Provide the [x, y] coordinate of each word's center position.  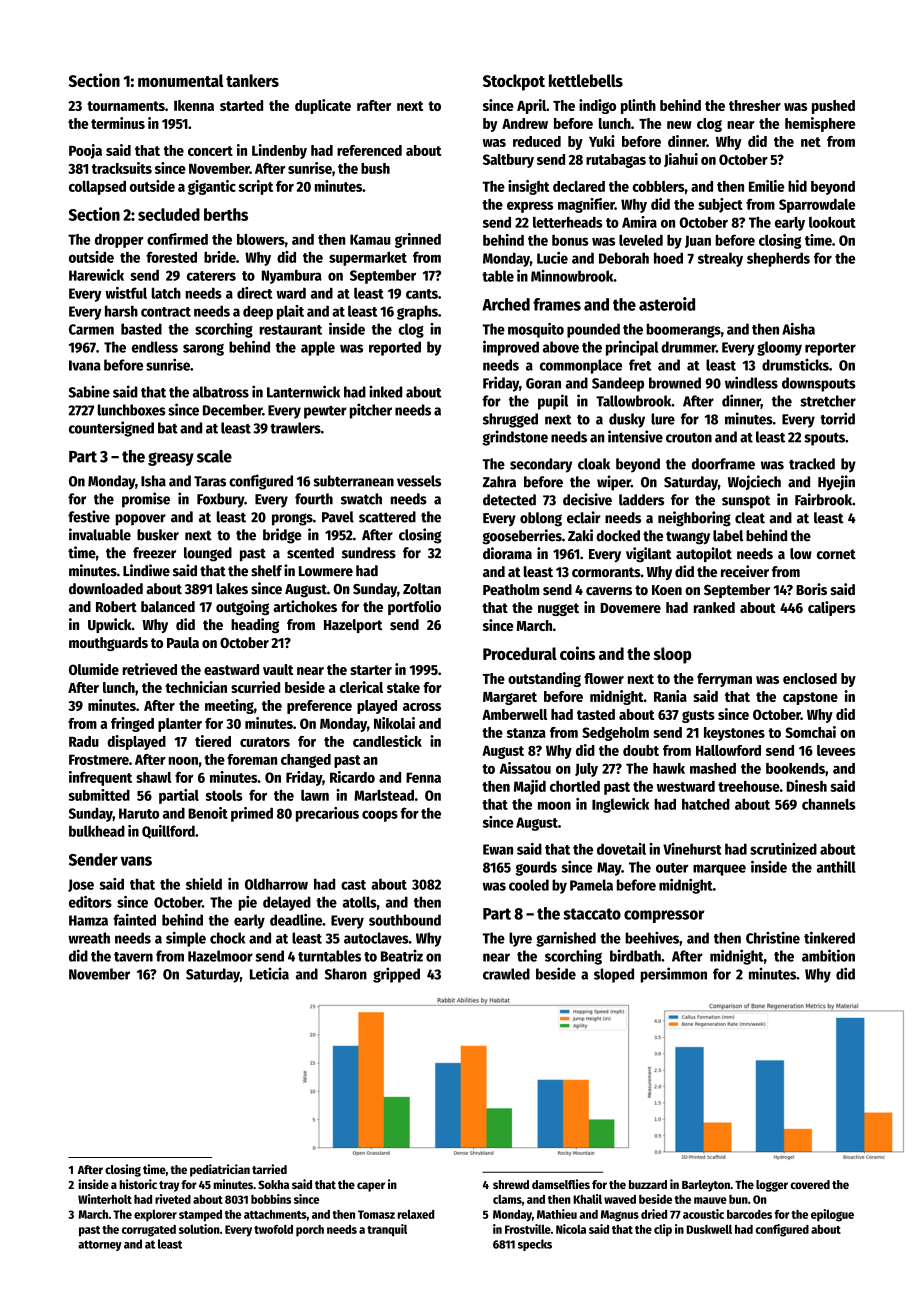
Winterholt [105, 1199]
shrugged [510, 420]
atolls [359, 902]
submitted [99, 795]
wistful [126, 293]
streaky [720, 259]
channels [829, 804]
